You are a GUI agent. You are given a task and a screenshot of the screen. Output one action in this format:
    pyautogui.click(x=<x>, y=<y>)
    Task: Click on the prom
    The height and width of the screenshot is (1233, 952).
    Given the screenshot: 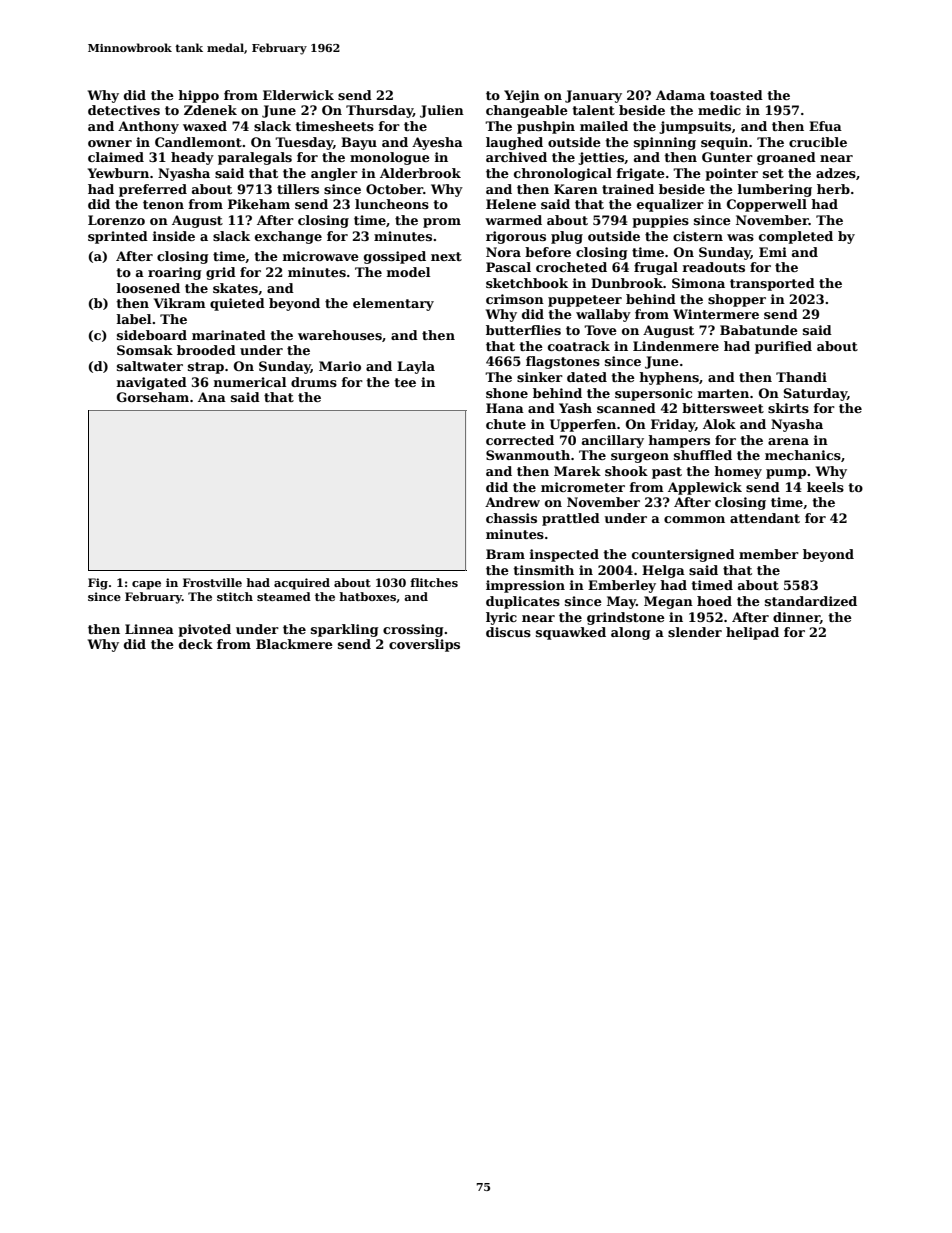 What is the action you would take?
    pyautogui.click(x=442, y=223)
